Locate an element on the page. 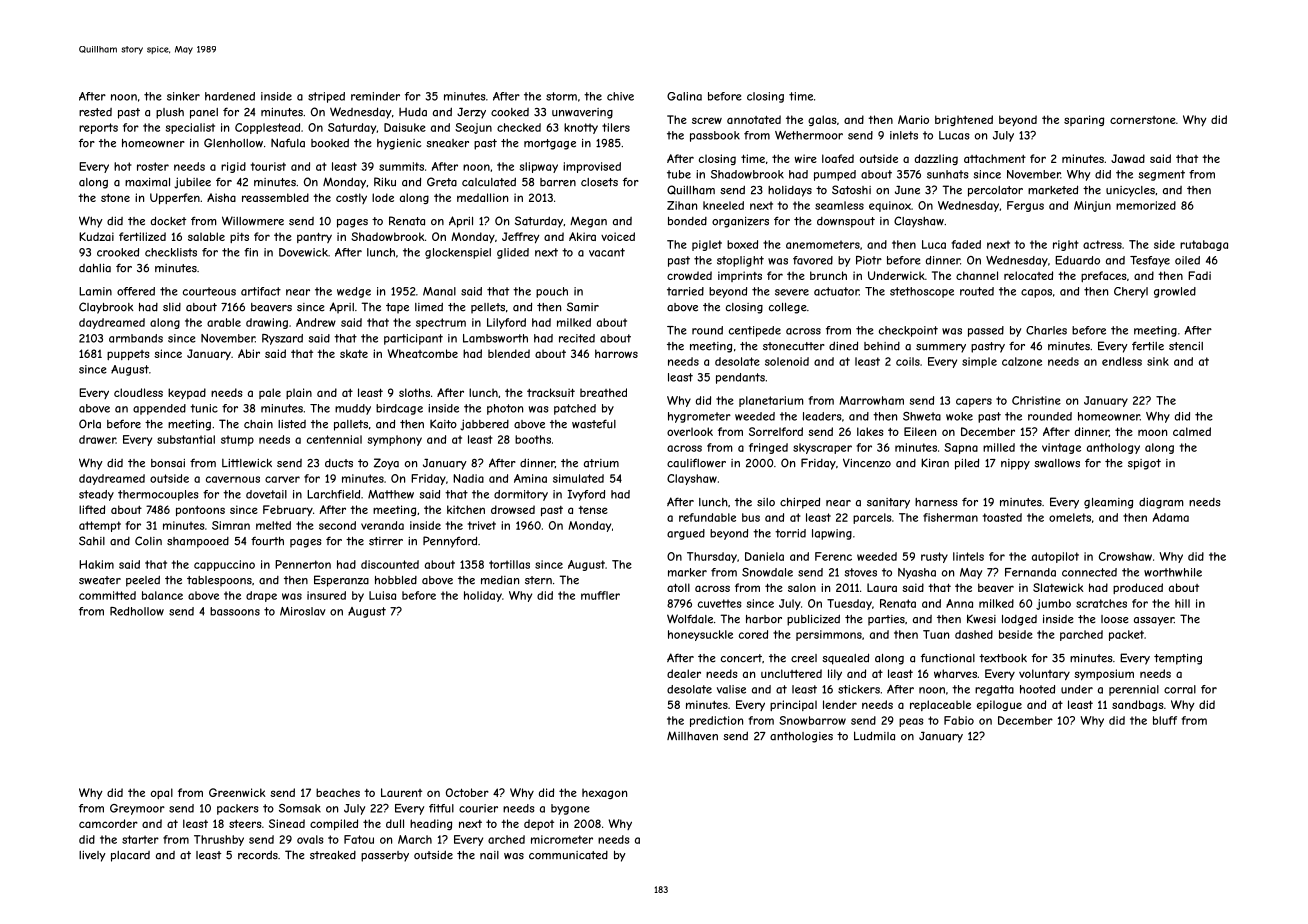  overlook is located at coordinates (690, 431).
